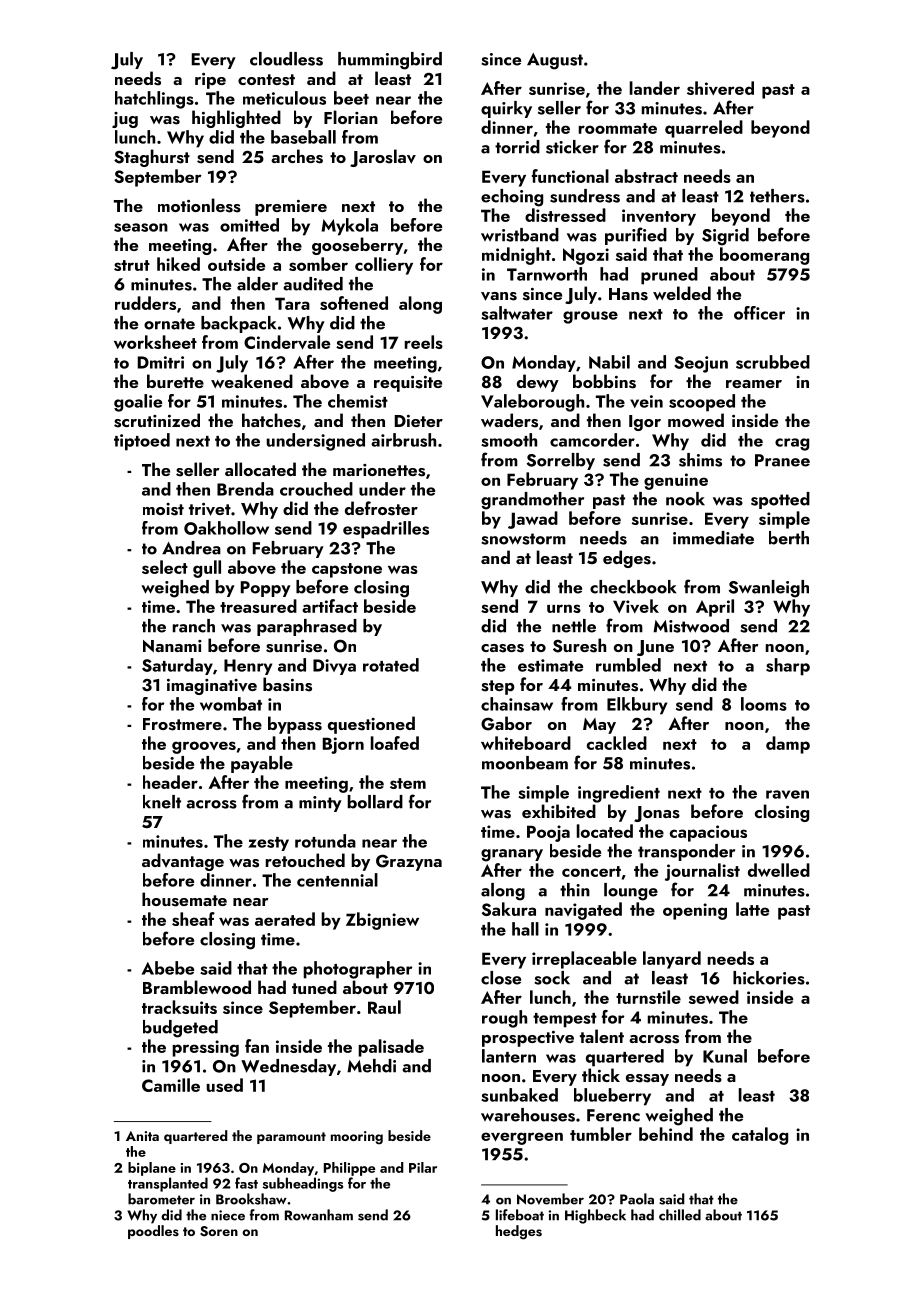 The width and height of the screenshot is (924, 1314). What do you see at coordinates (395, 743) in the screenshot?
I see `loafed` at bounding box center [395, 743].
